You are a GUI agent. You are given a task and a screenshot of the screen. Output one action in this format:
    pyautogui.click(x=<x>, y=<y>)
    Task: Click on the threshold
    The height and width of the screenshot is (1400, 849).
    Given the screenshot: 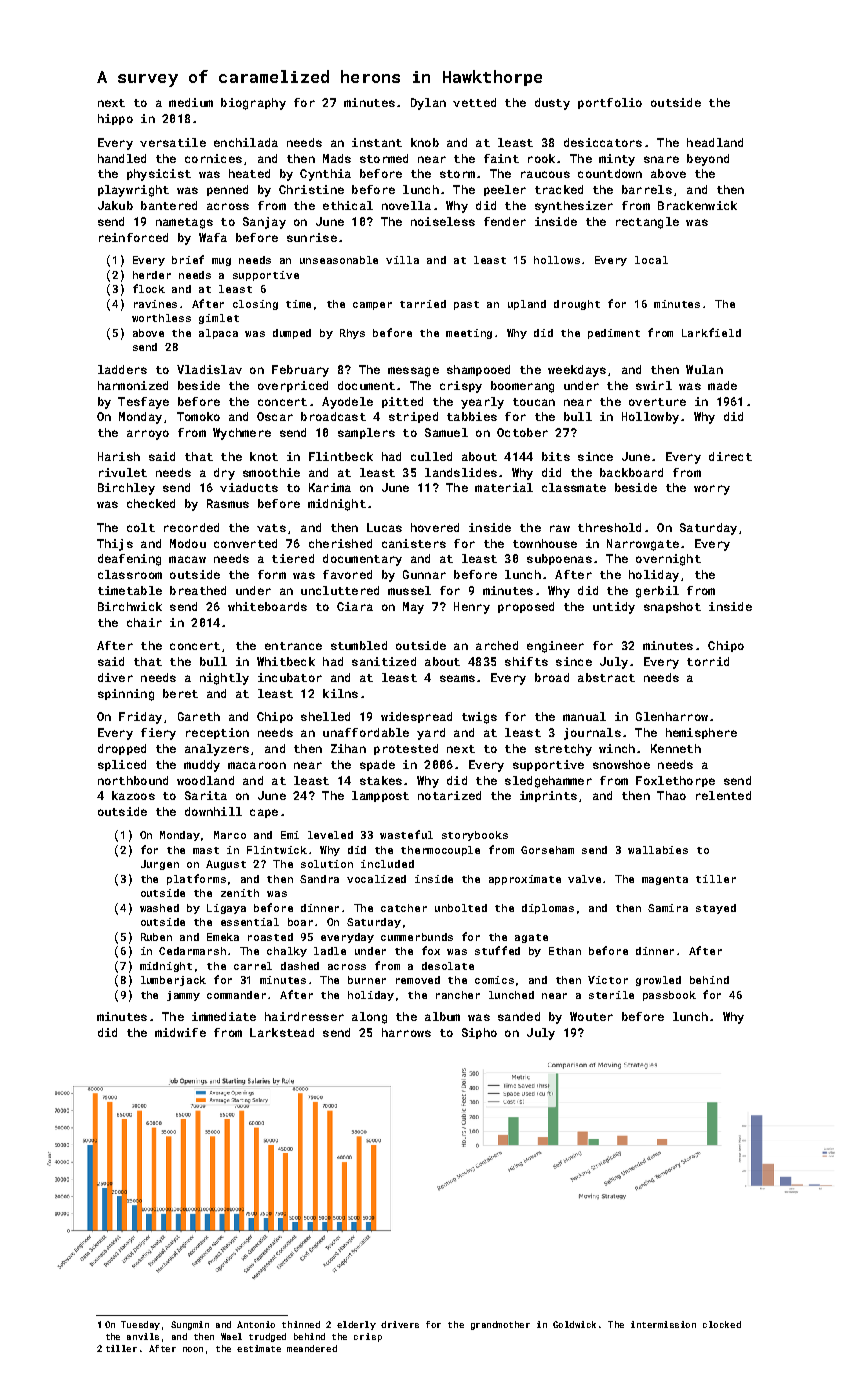 What is the action you would take?
    pyautogui.click(x=609, y=527)
